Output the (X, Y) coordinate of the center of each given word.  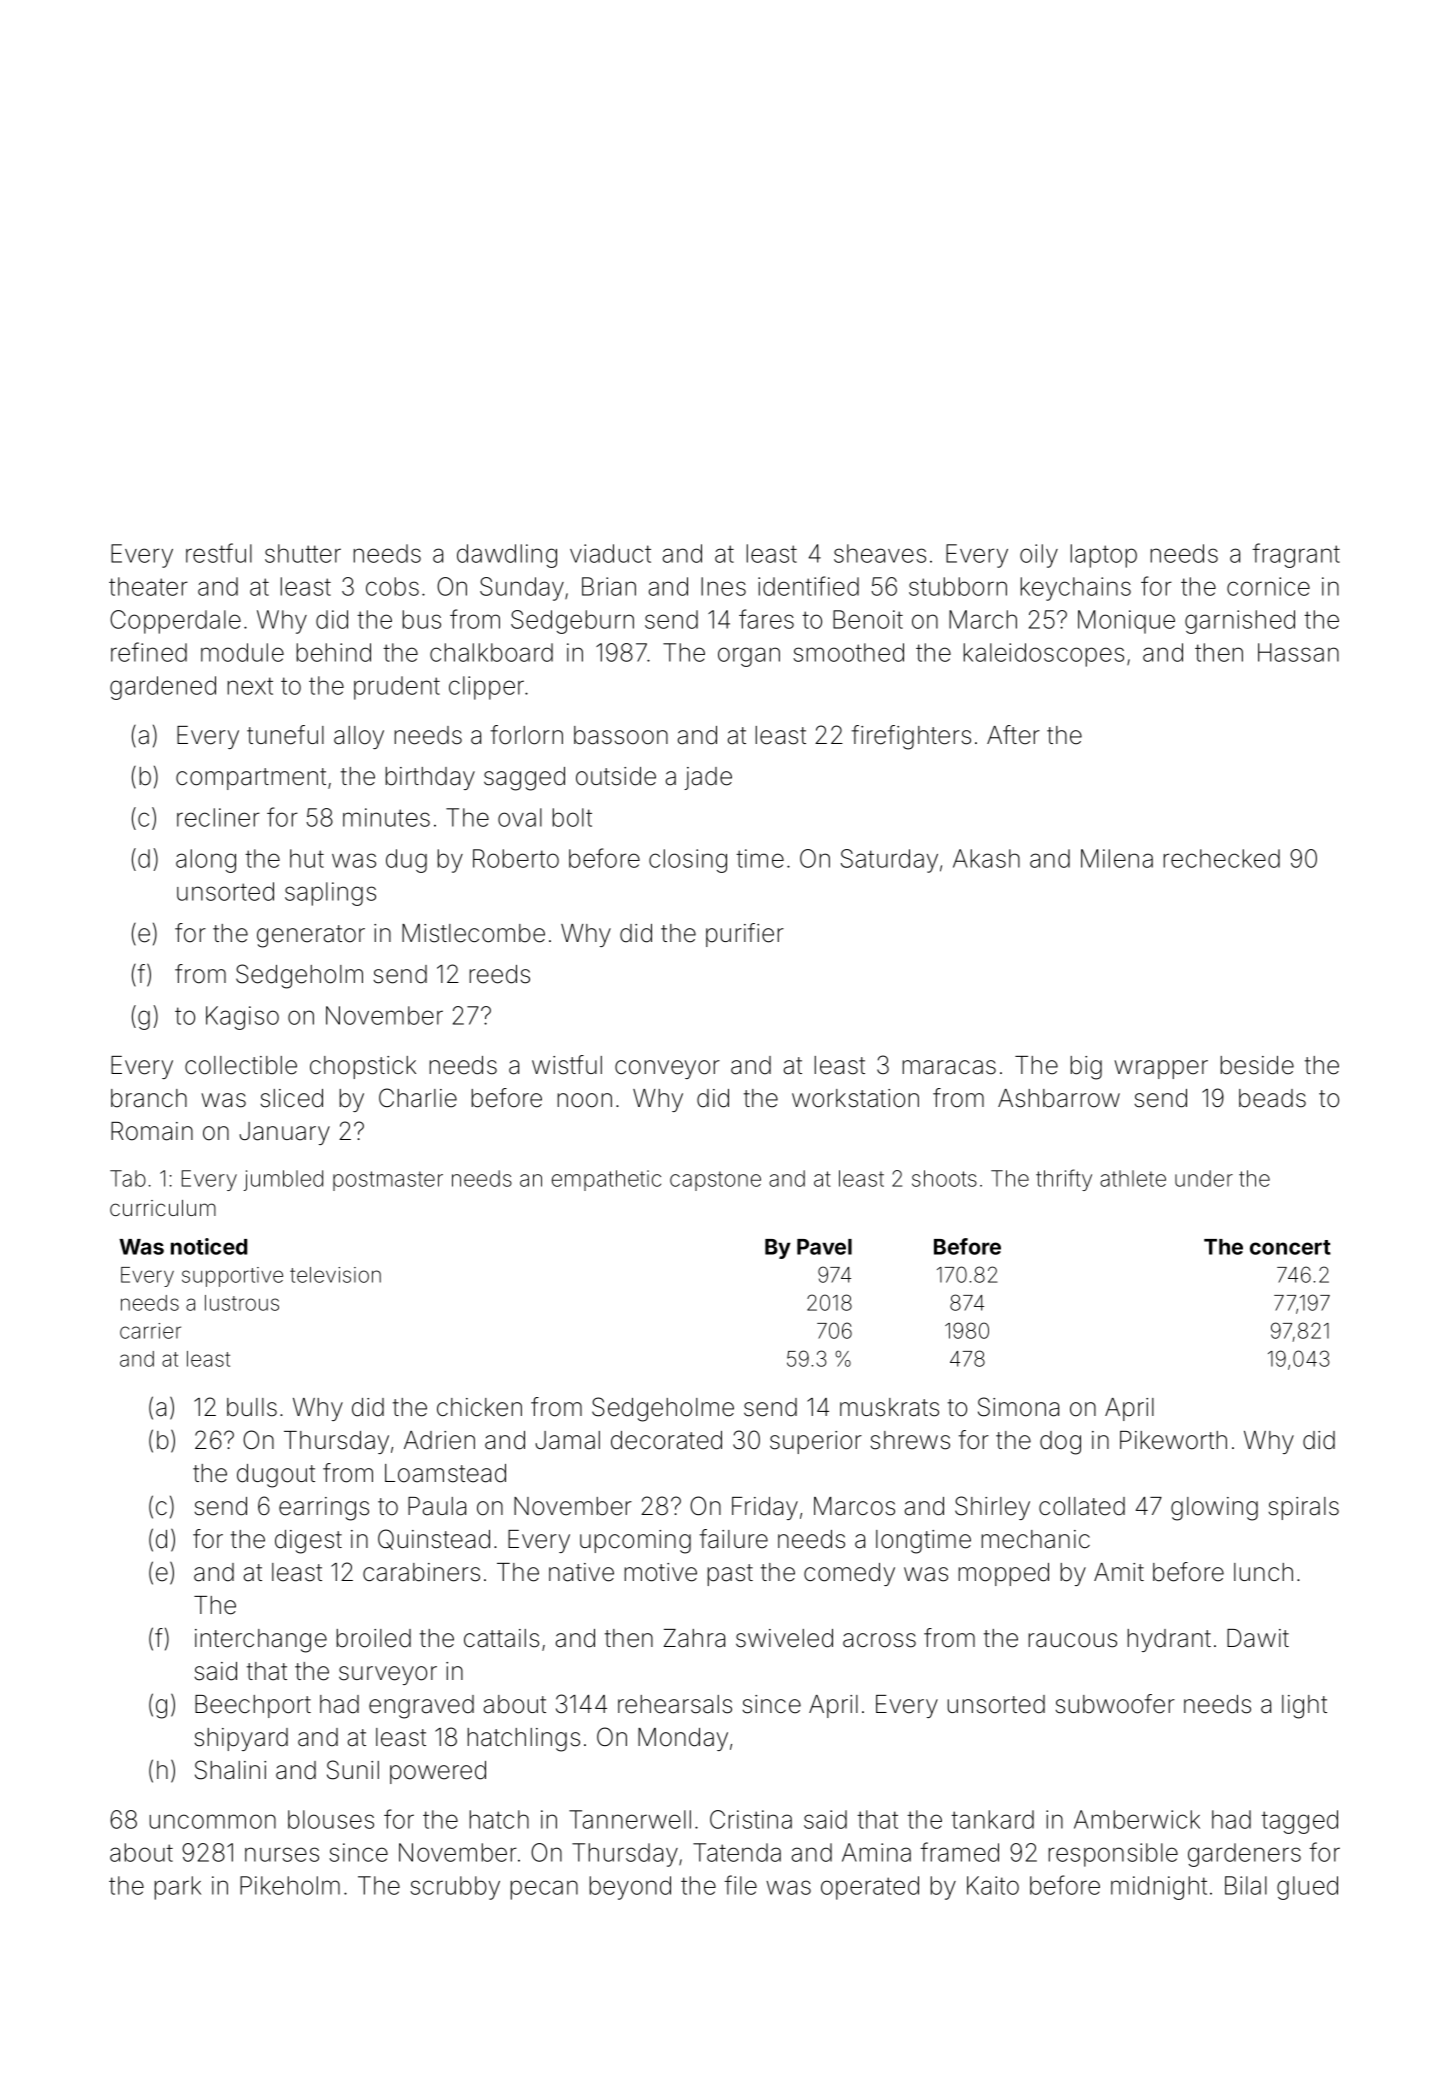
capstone (715, 1181)
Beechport (253, 1706)
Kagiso (242, 1018)
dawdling (507, 556)
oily (1039, 556)
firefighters (911, 737)
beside (1257, 1065)
